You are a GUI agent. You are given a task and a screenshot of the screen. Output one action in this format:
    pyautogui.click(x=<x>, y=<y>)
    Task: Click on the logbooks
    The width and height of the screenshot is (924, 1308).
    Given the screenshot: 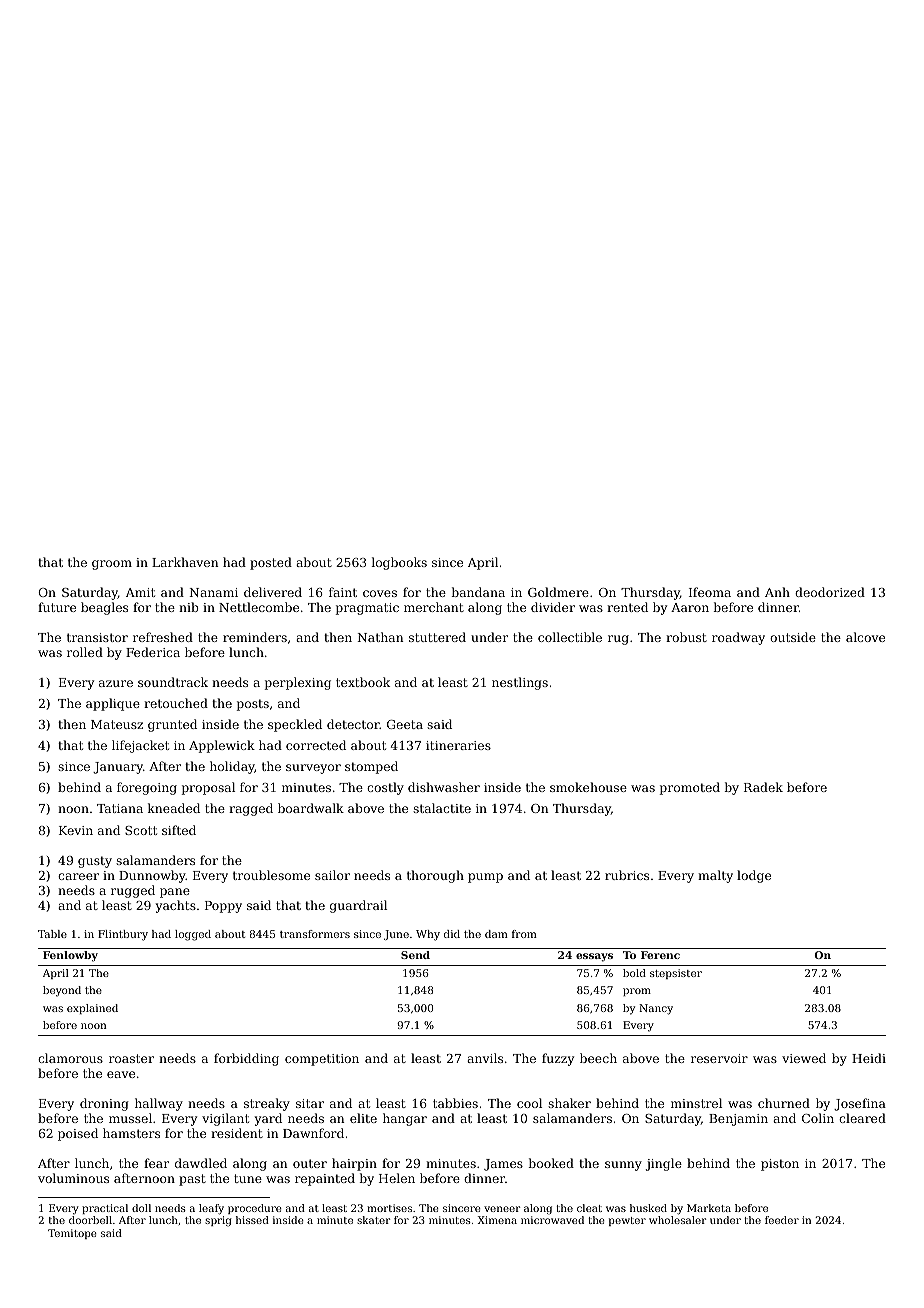 What is the action you would take?
    pyautogui.click(x=399, y=563)
